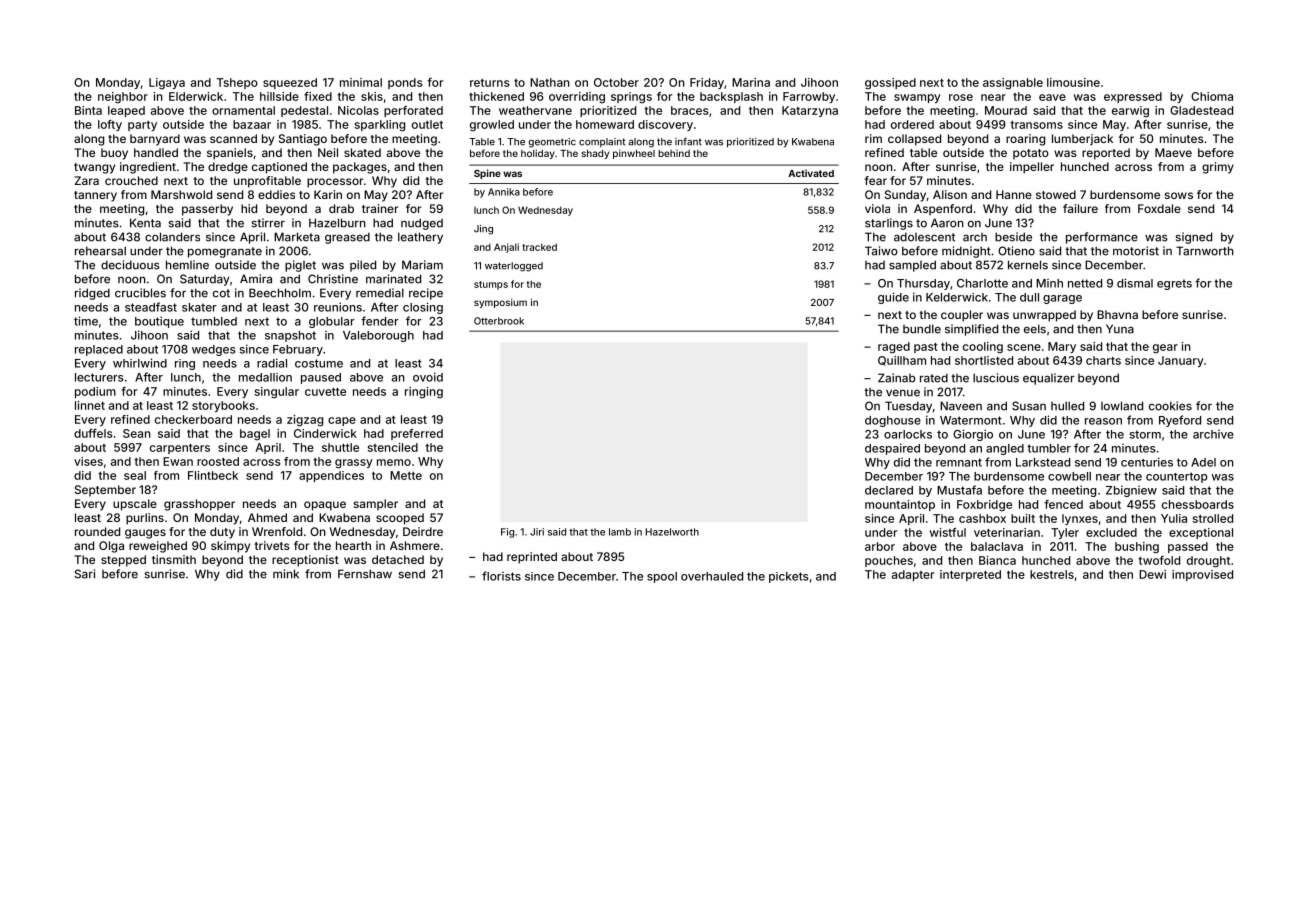 The width and height of the screenshot is (1308, 924). What do you see at coordinates (338, 307) in the screenshot?
I see `reunions` at bounding box center [338, 307].
